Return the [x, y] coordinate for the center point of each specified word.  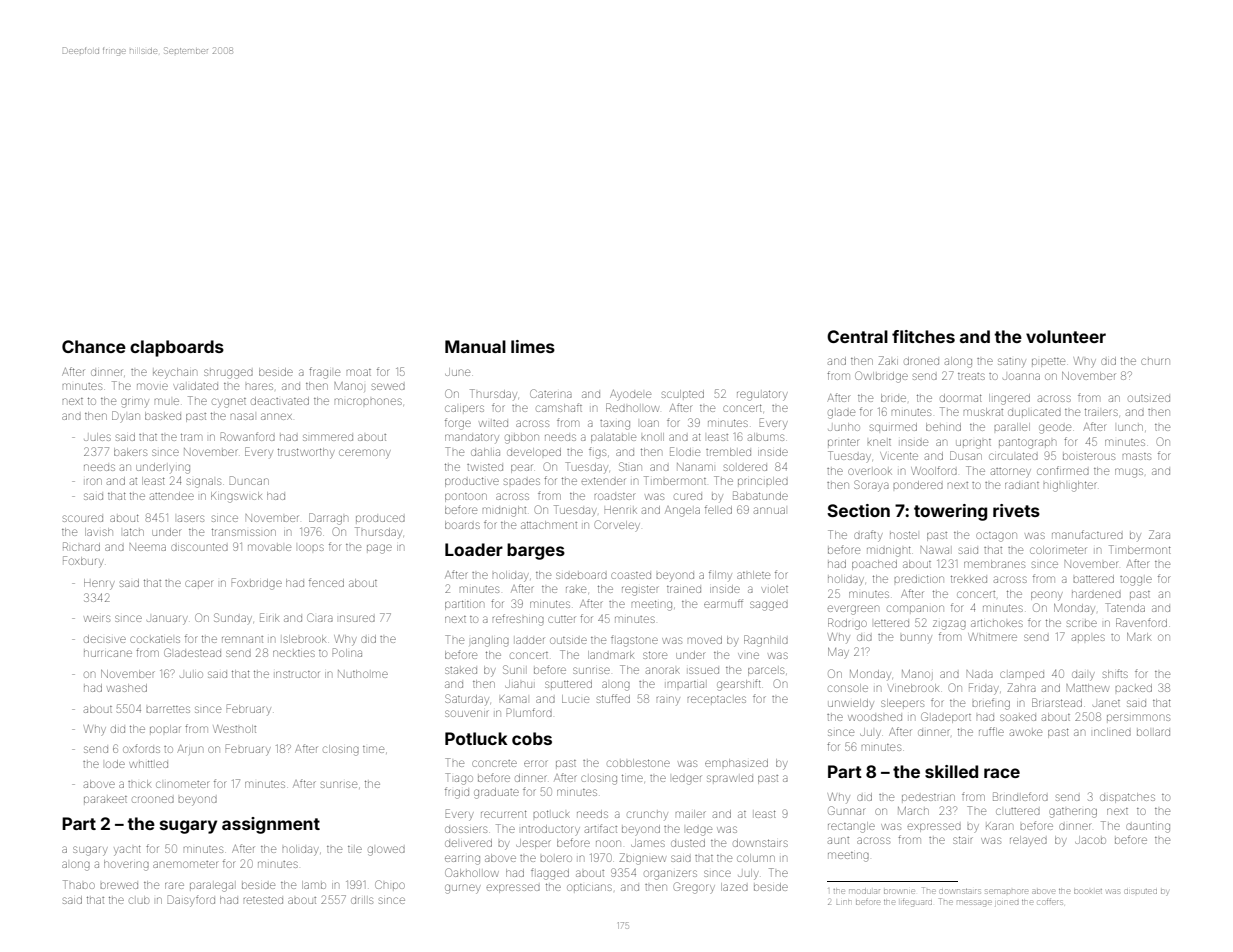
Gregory [694, 888]
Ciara [320, 617]
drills [362, 900]
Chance [94, 346]
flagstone [634, 641]
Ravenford [1141, 622]
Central [857, 336]
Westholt [234, 729]
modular [864, 891]
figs [597, 453]
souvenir [467, 713]
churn [1155, 361]
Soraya [871, 486]
